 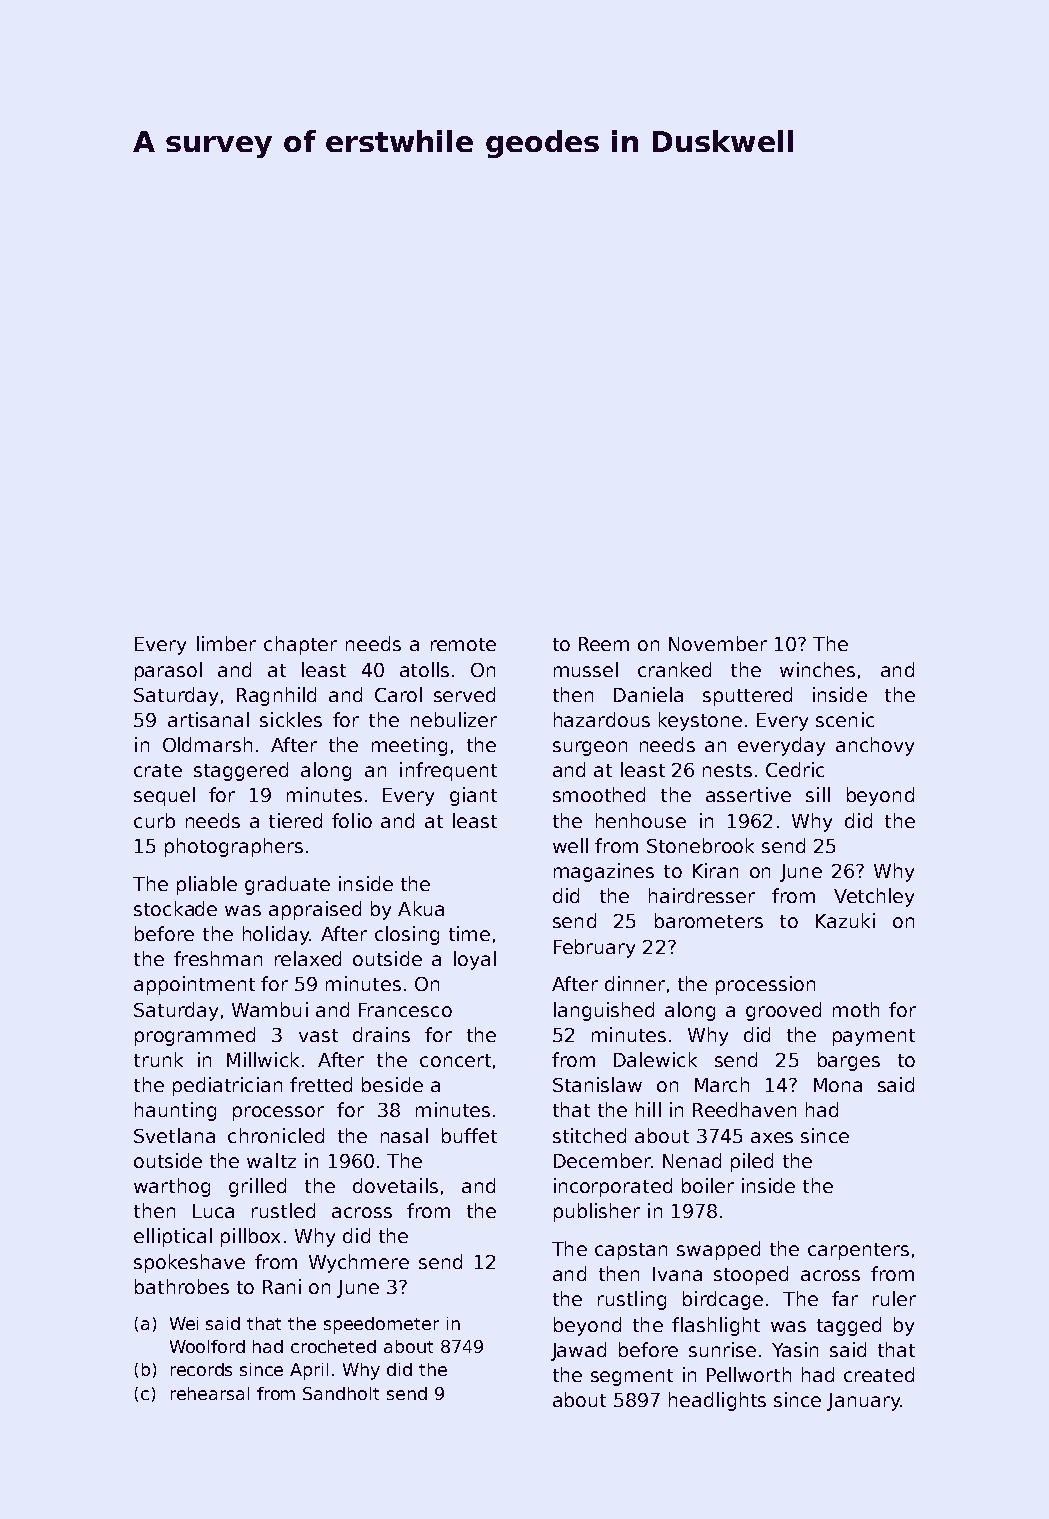 I want to click on barges, so click(x=849, y=1061).
